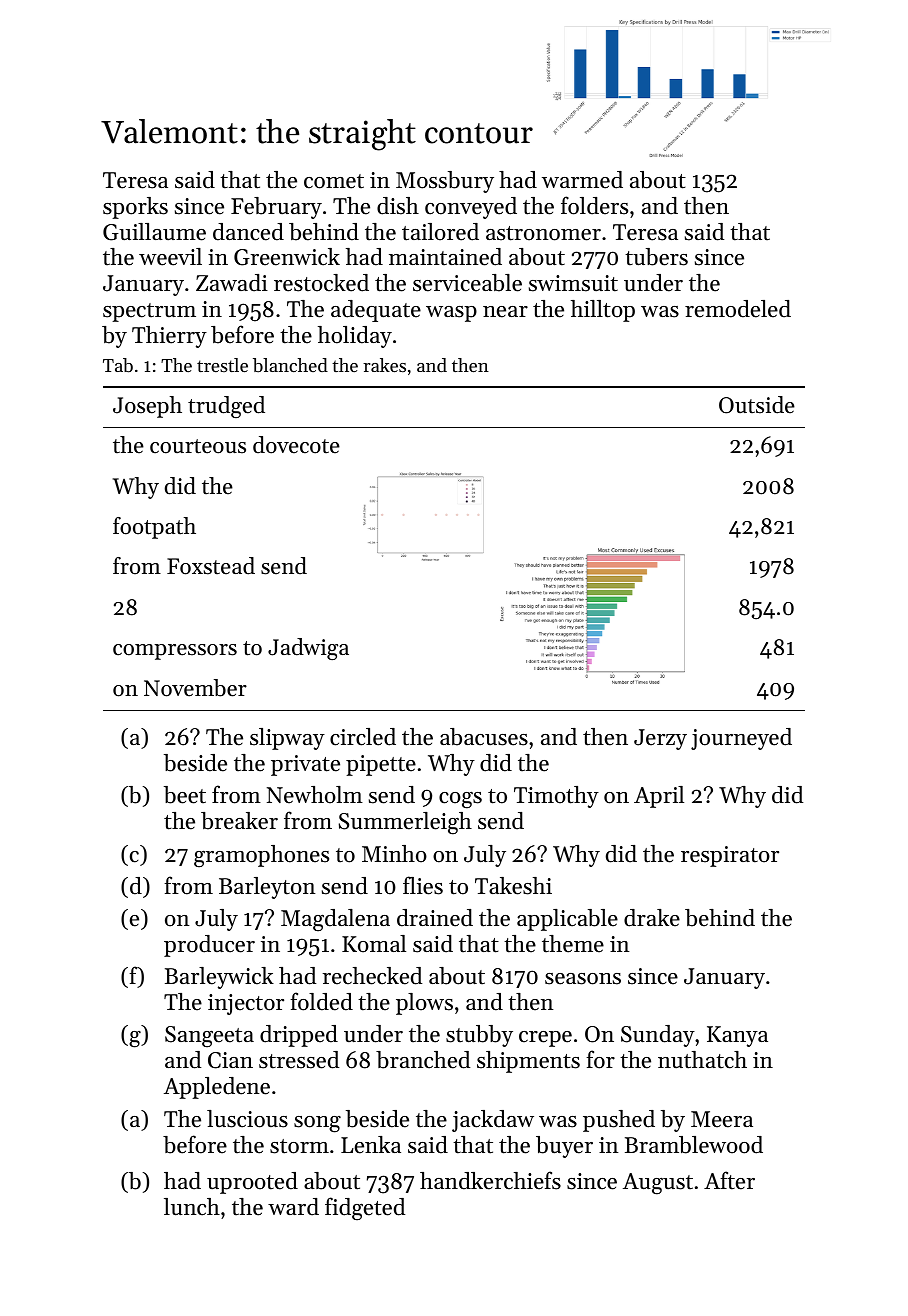 This image has width=908, height=1316. Describe the element at coordinates (471, 208) in the image. I see `conveyed` at that location.
